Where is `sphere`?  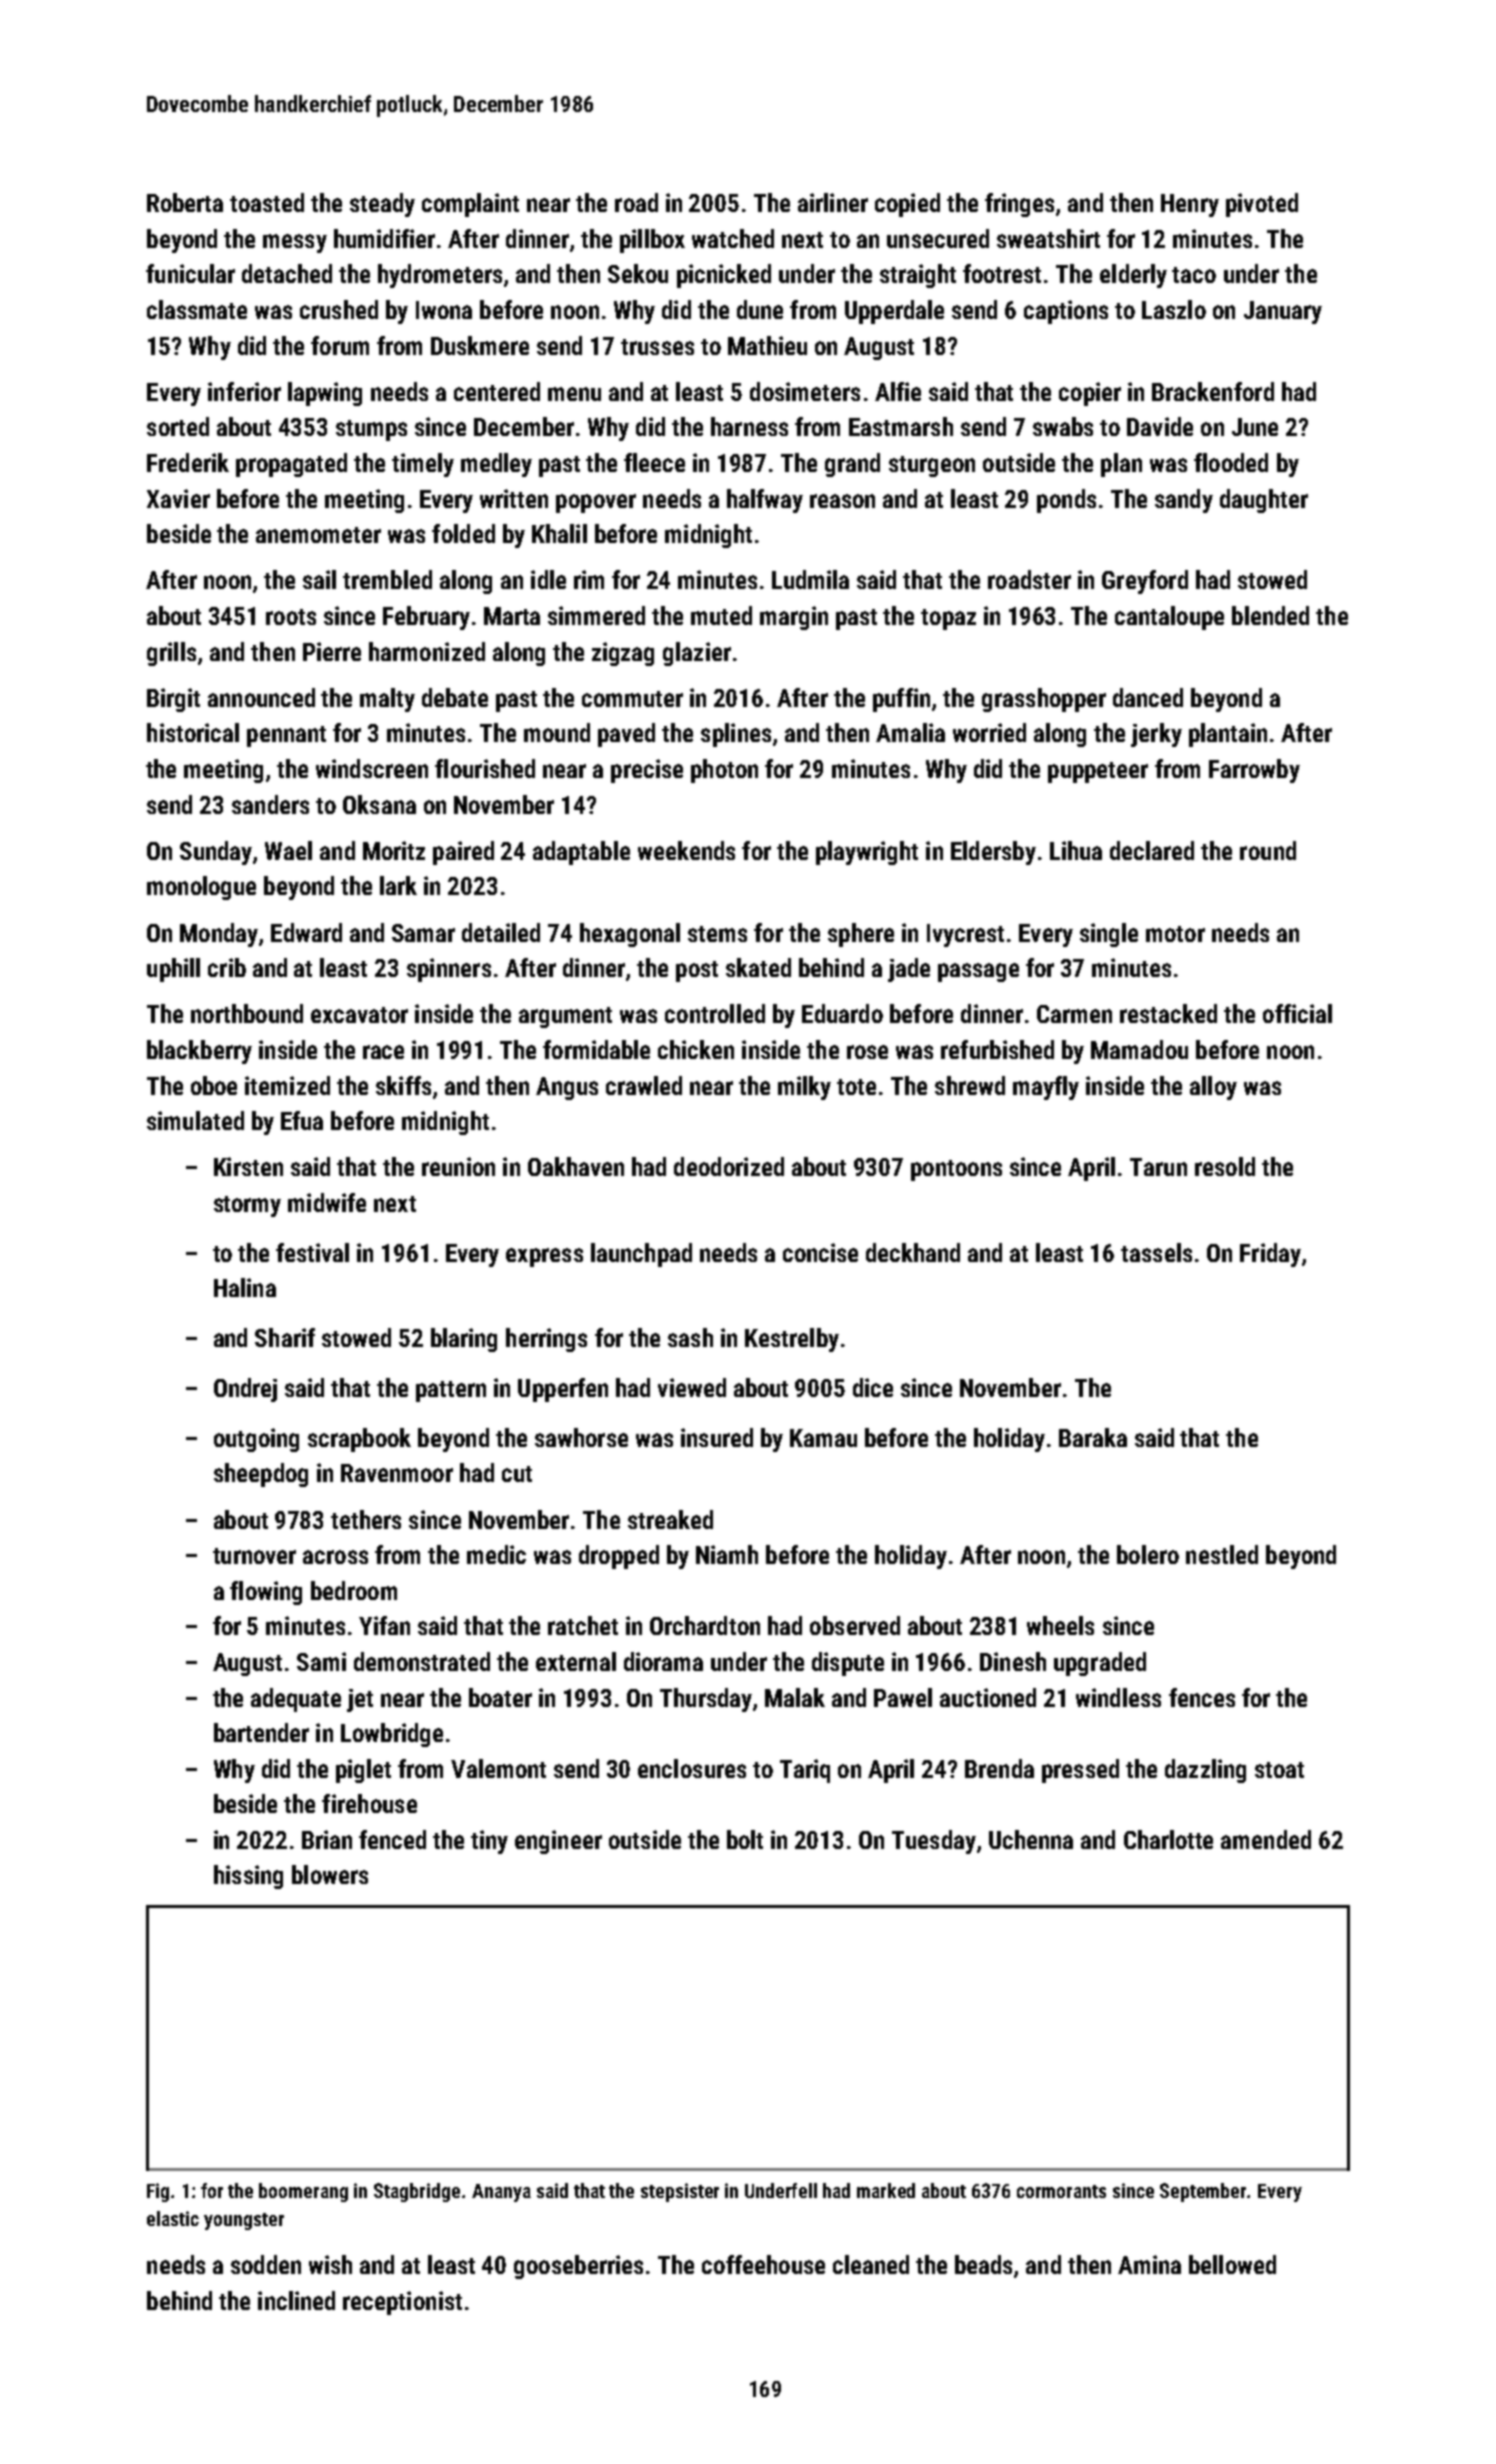 sphere is located at coordinates (861, 935).
